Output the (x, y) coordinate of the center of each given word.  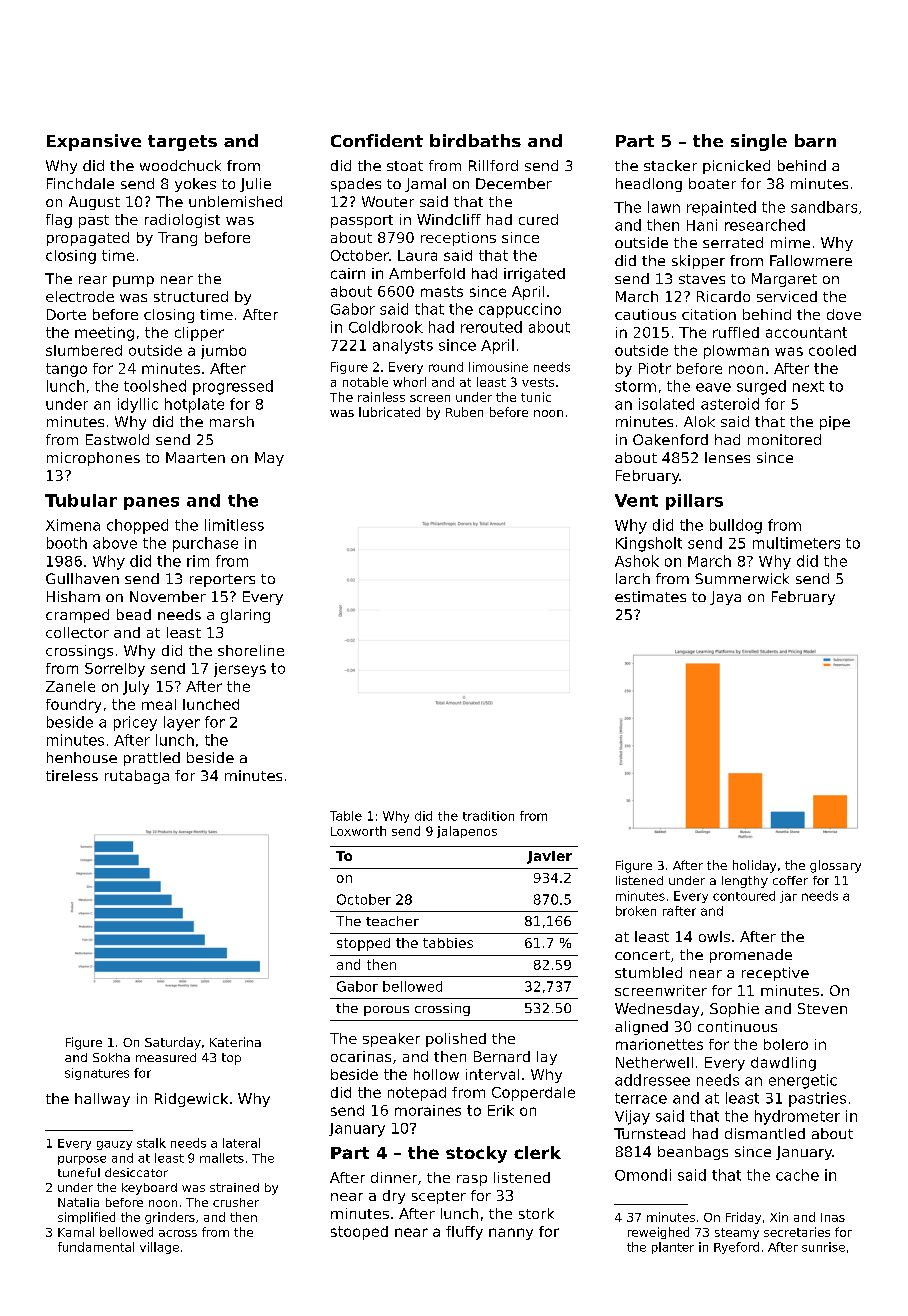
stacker (670, 165)
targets (182, 143)
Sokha (111, 1057)
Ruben (464, 412)
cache (797, 1175)
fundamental (96, 1247)
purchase (205, 544)
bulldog (736, 526)
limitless (234, 525)
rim (198, 561)
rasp (472, 1180)
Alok (699, 421)
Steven (822, 1008)
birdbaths (475, 140)
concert (642, 955)
